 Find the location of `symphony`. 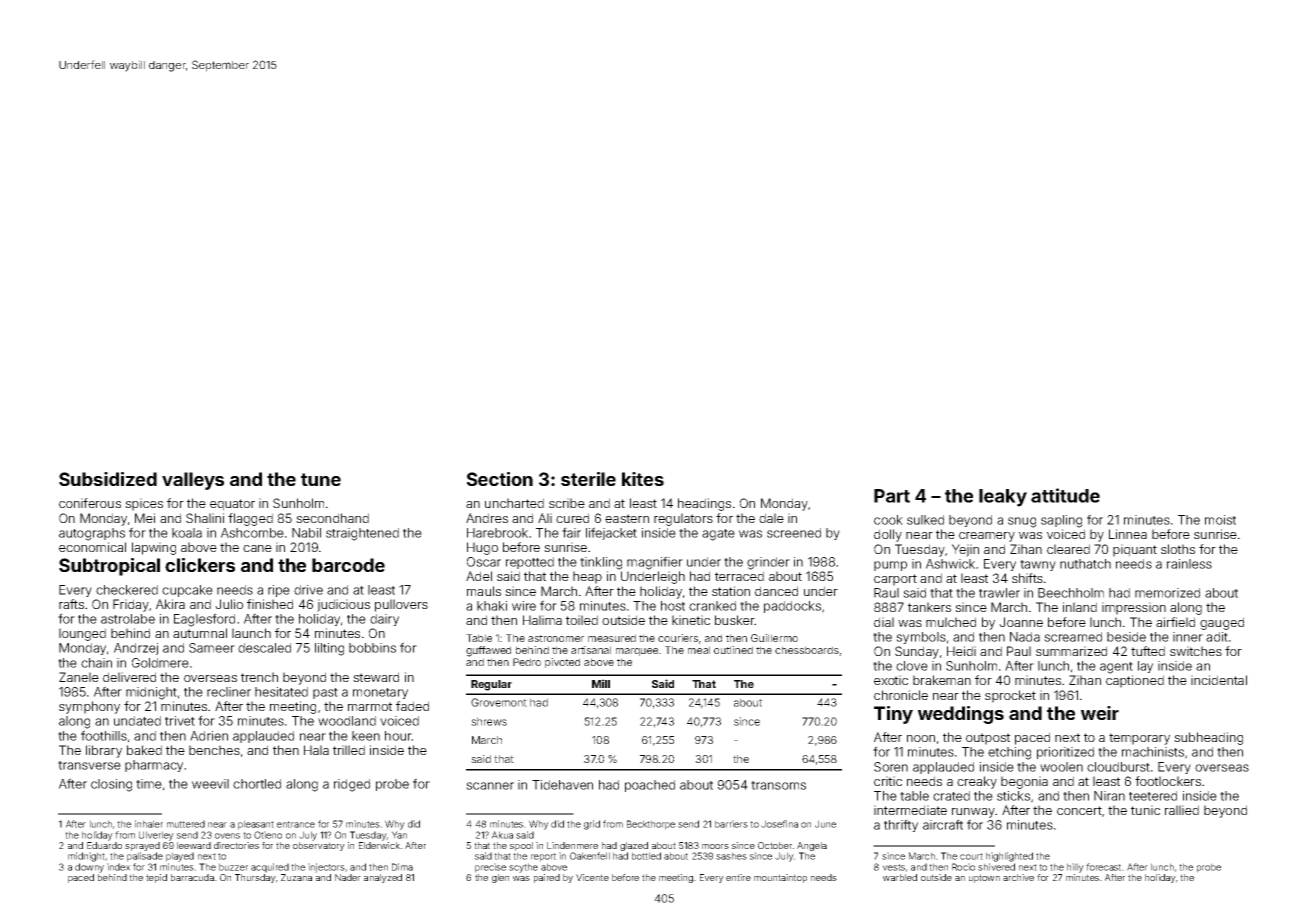

symphony is located at coordinates (89, 707).
